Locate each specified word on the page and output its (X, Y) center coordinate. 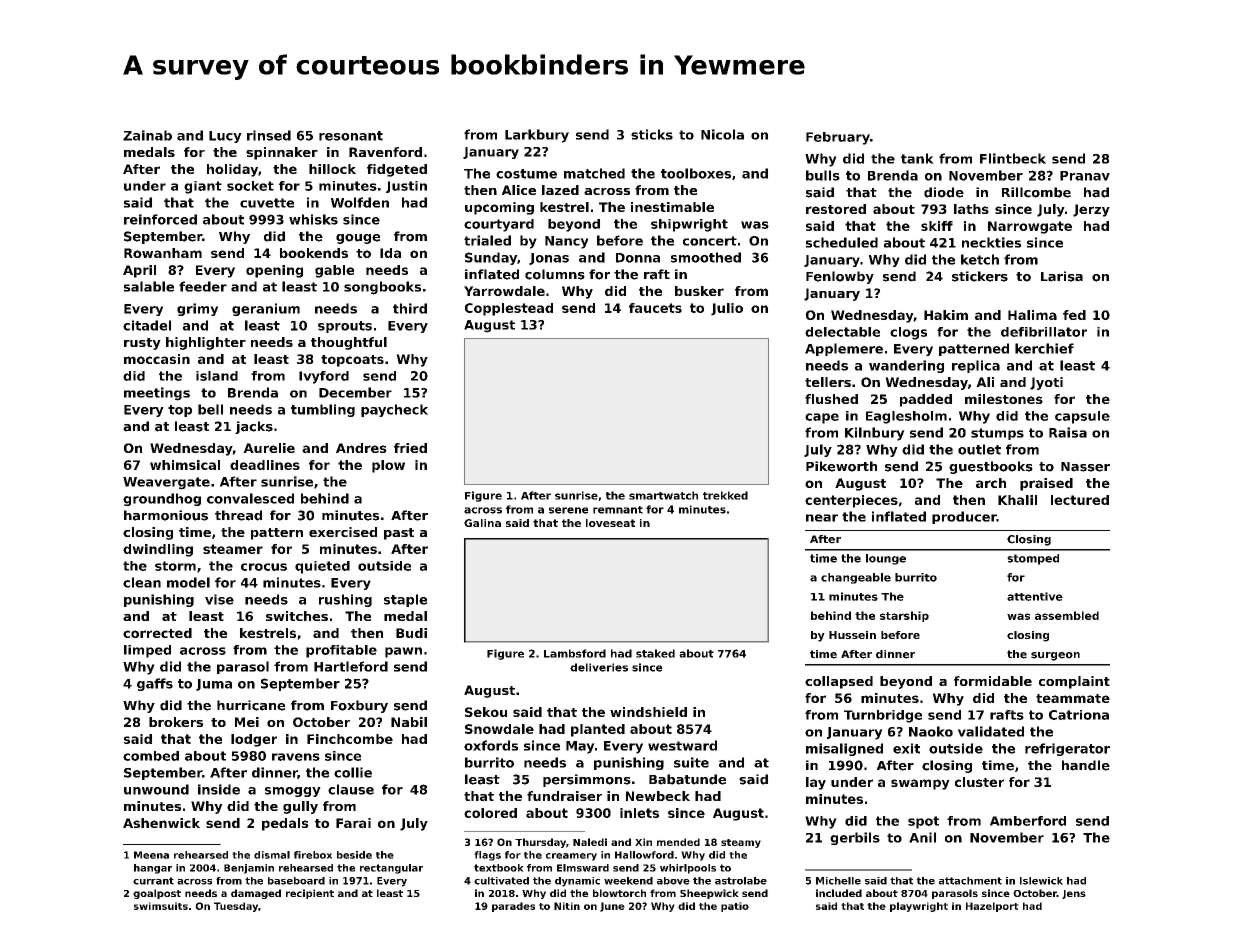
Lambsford (575, 653)
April (139, 271)
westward (682, 745)
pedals (285, 824)
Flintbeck (1013, 158)
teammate (1073, 698)
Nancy (567, 242)
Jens (1074, 894)
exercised (343, 532)
